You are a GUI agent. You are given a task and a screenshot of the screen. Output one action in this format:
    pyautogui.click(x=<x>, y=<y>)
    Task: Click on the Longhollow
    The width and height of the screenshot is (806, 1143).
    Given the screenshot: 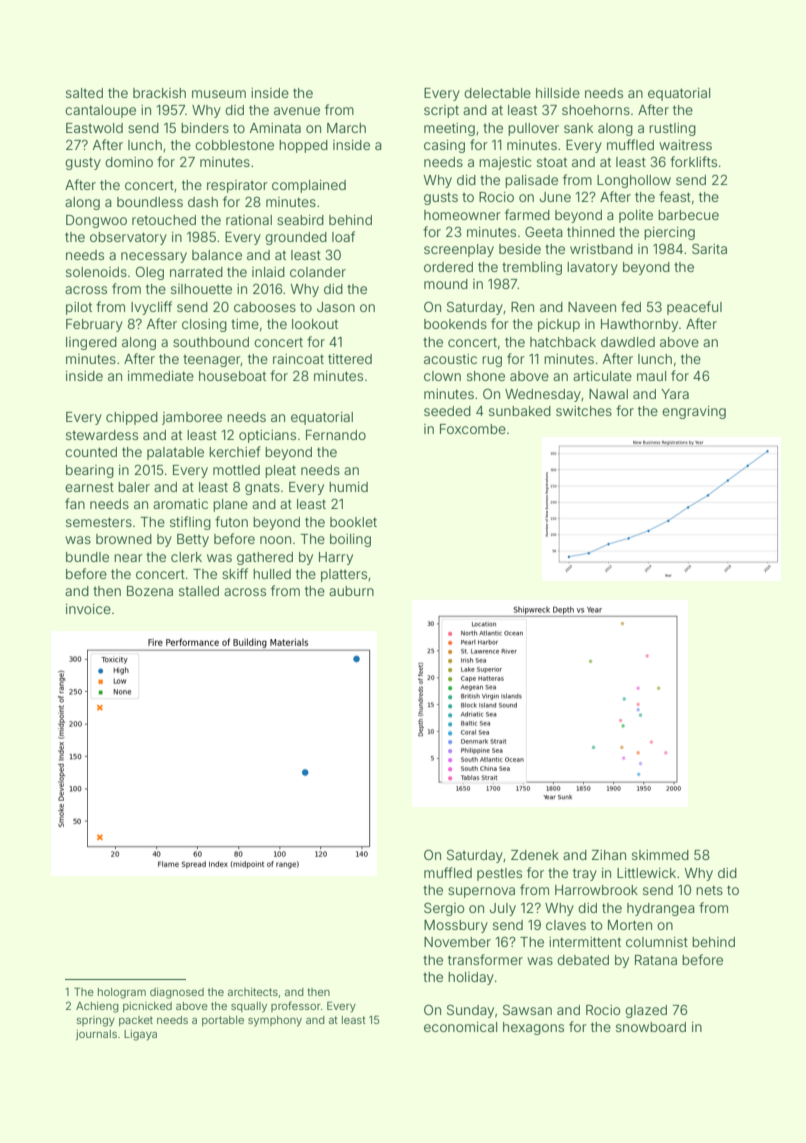 What is the action you would take?
    pyautogui.click(x=634, y=181)
